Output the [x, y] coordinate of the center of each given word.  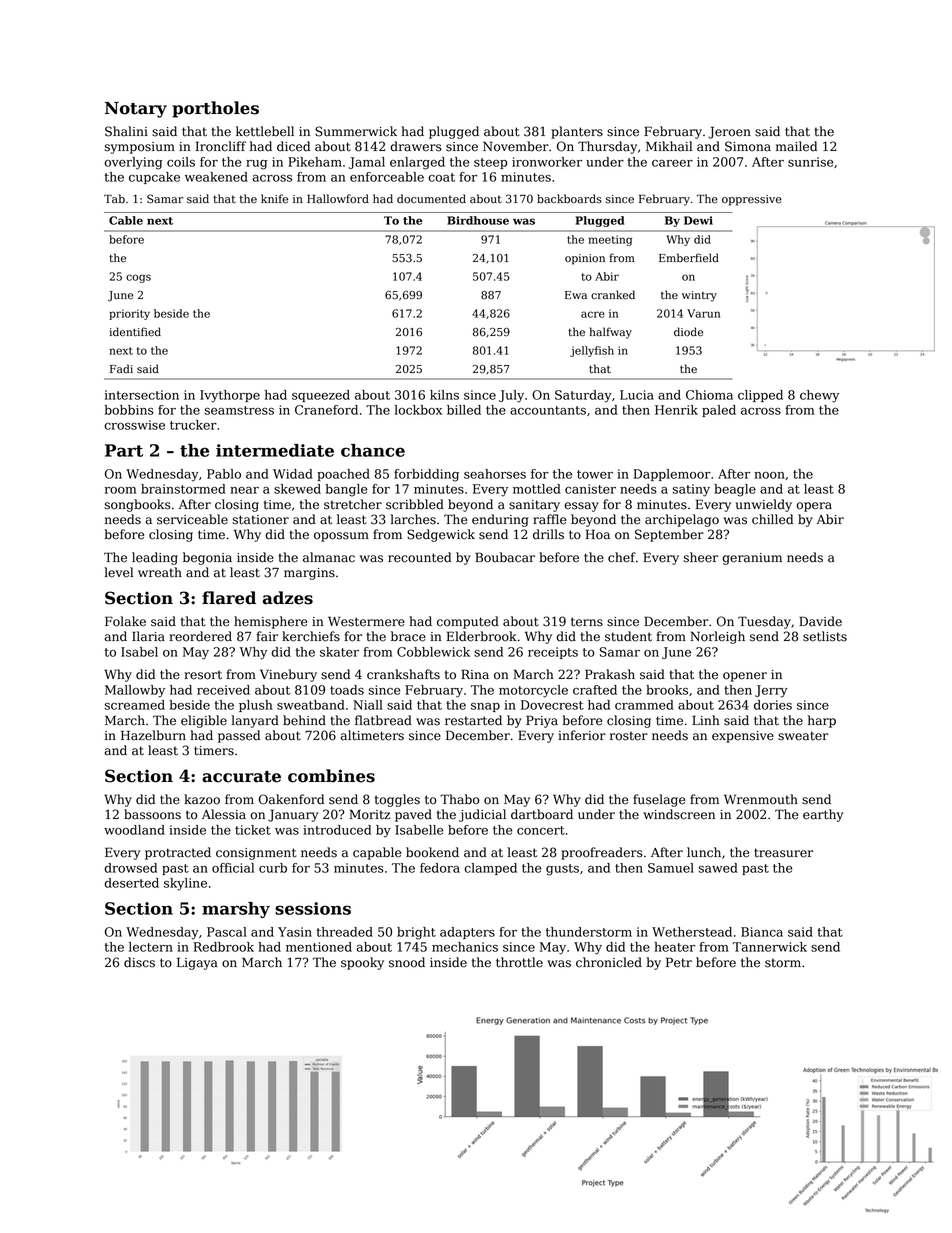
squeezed [321, 396]
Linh [706, 720]
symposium [140, 148]
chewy [819, 396]
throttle [519, 962]
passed [239, 736]
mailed [796, 146]
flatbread [383, 720]
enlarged [417, 163]
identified [135, 332]
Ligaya [197, 963]
